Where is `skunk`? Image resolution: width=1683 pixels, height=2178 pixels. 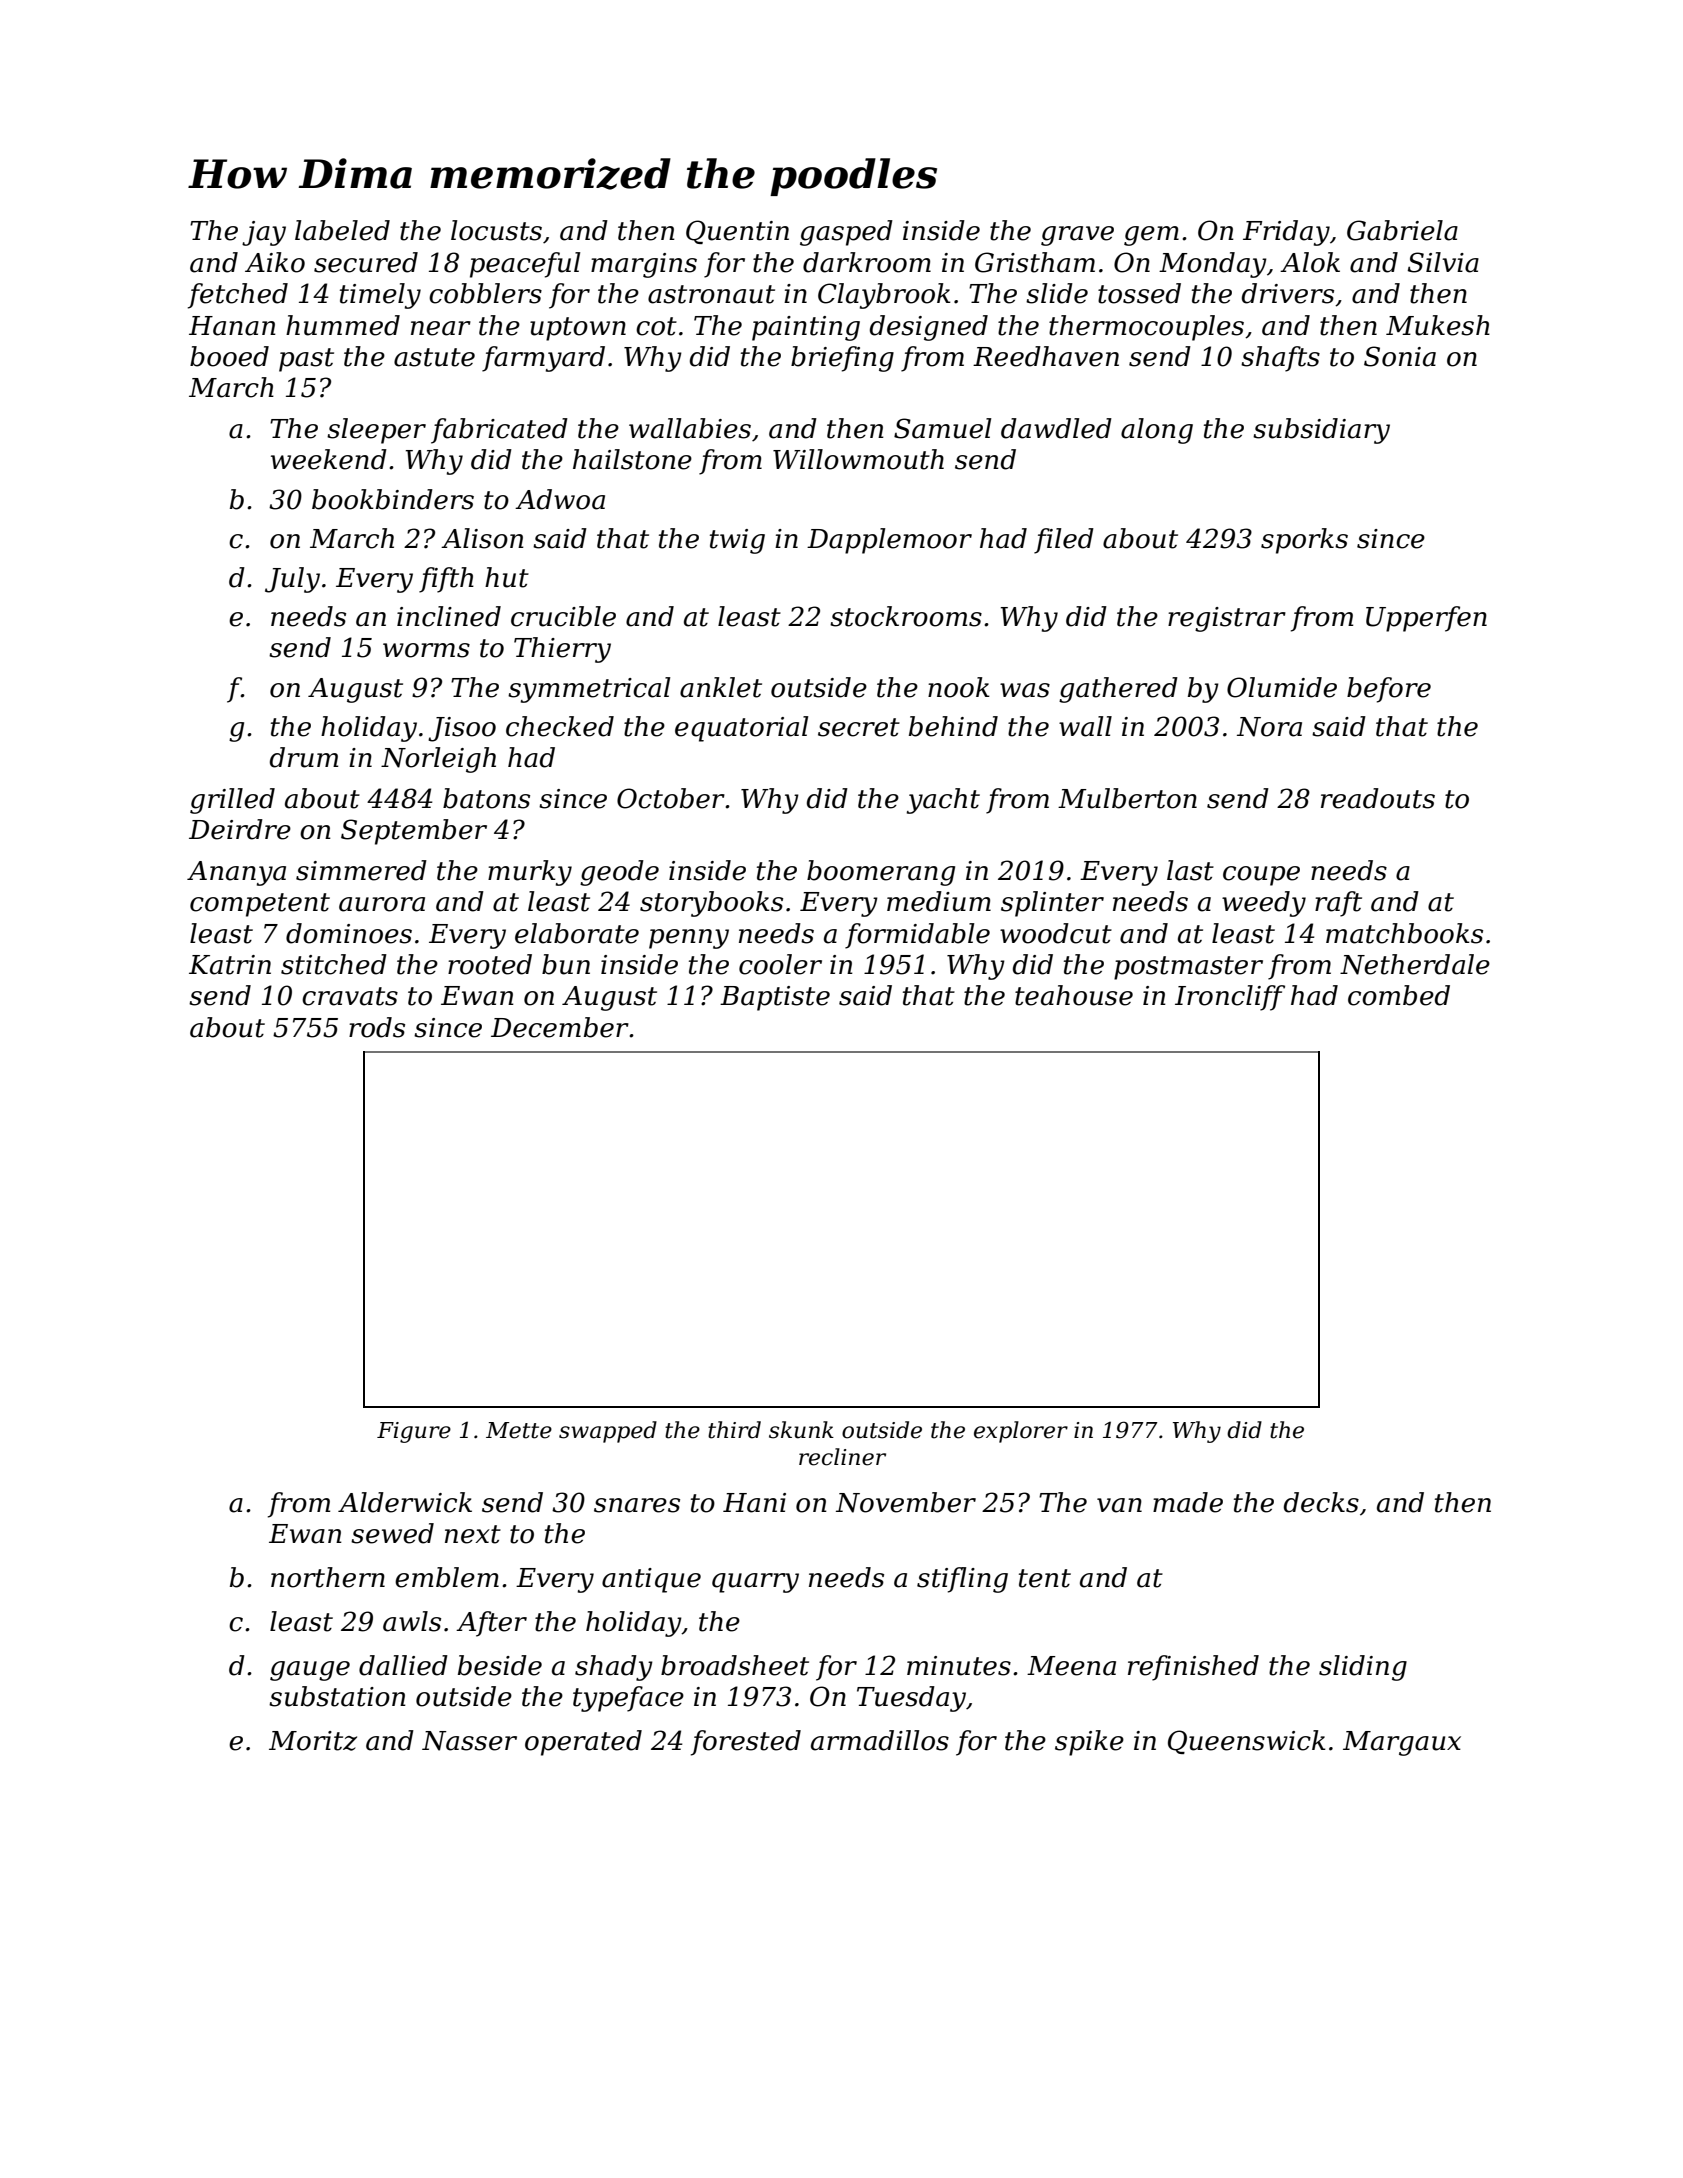 skunk is located at coordinates (801, 1430).
